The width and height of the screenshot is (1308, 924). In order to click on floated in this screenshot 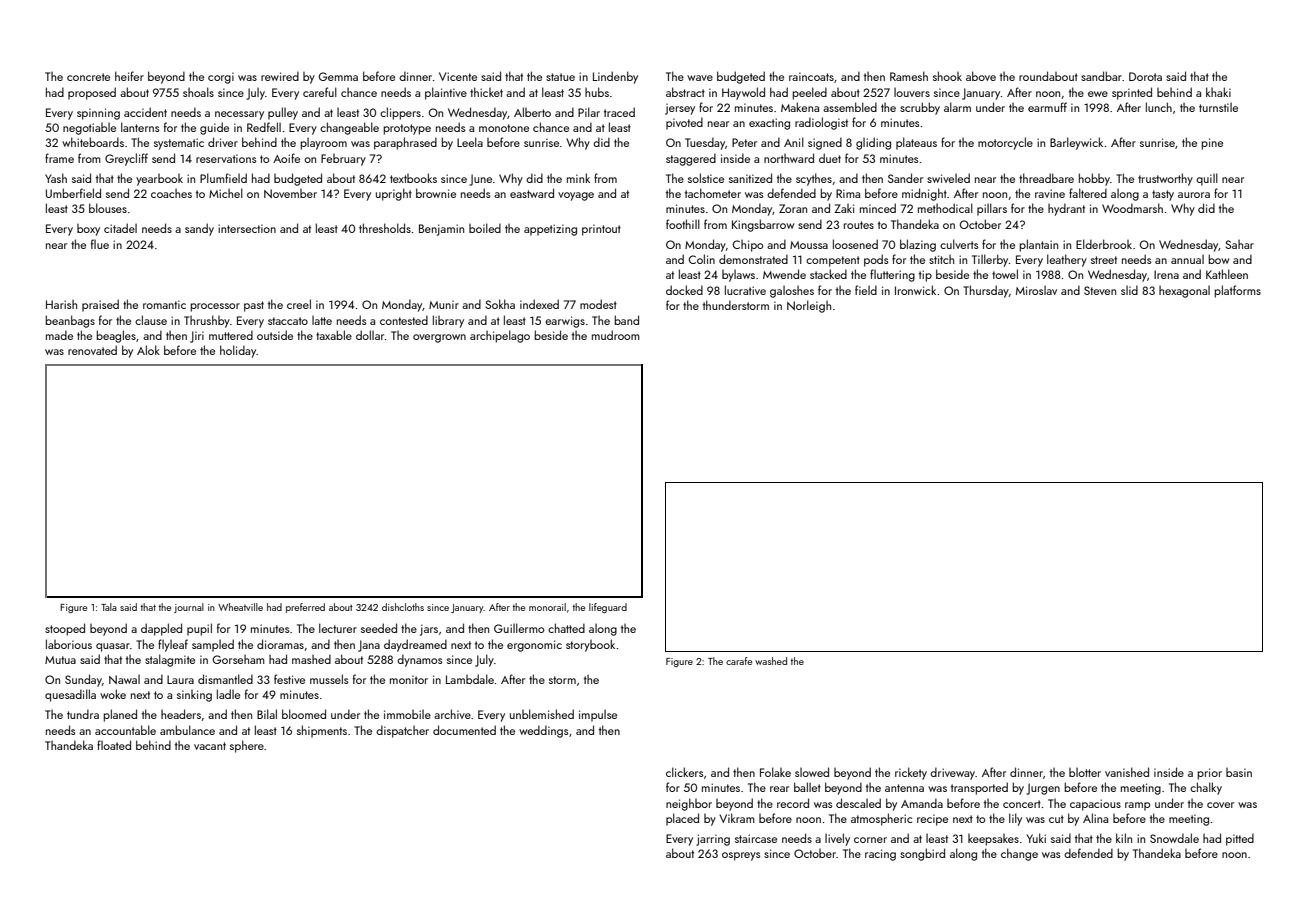, I will do `click(114, 745)`.
